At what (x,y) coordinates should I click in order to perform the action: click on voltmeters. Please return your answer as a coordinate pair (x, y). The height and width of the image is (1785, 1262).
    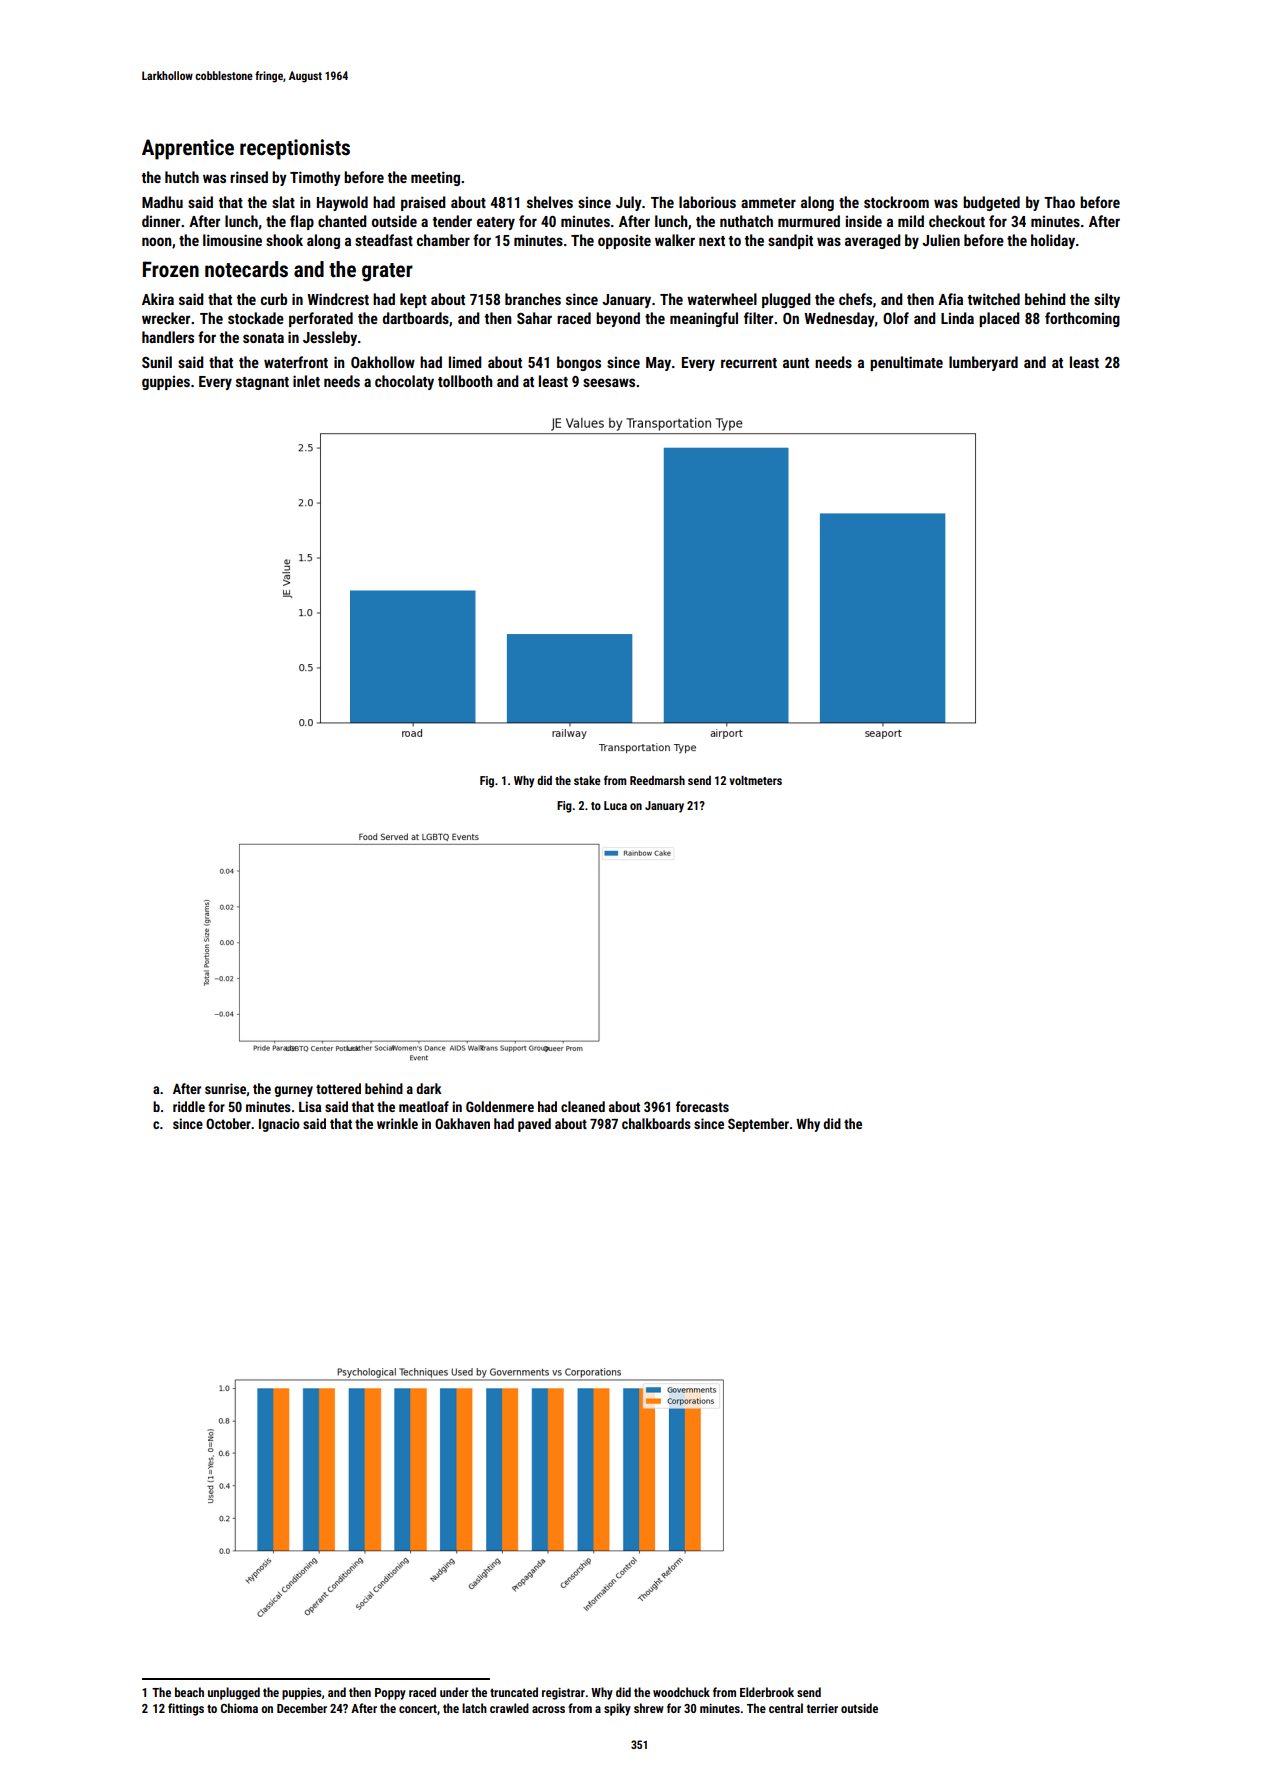
    Looking at the image, I should click on (755, 780).
